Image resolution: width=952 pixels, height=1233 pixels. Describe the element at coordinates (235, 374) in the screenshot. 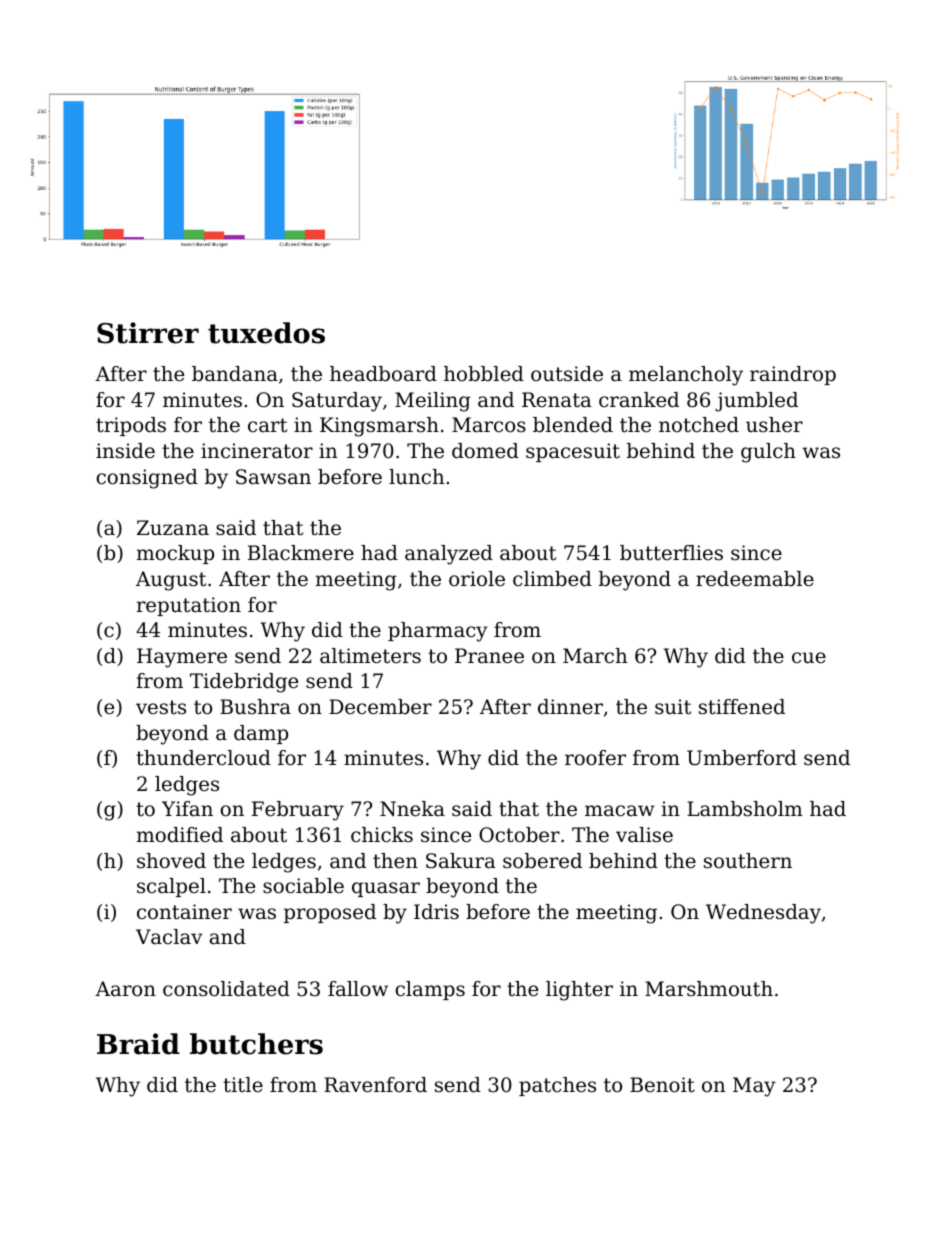

I see `bandana` at that location.
